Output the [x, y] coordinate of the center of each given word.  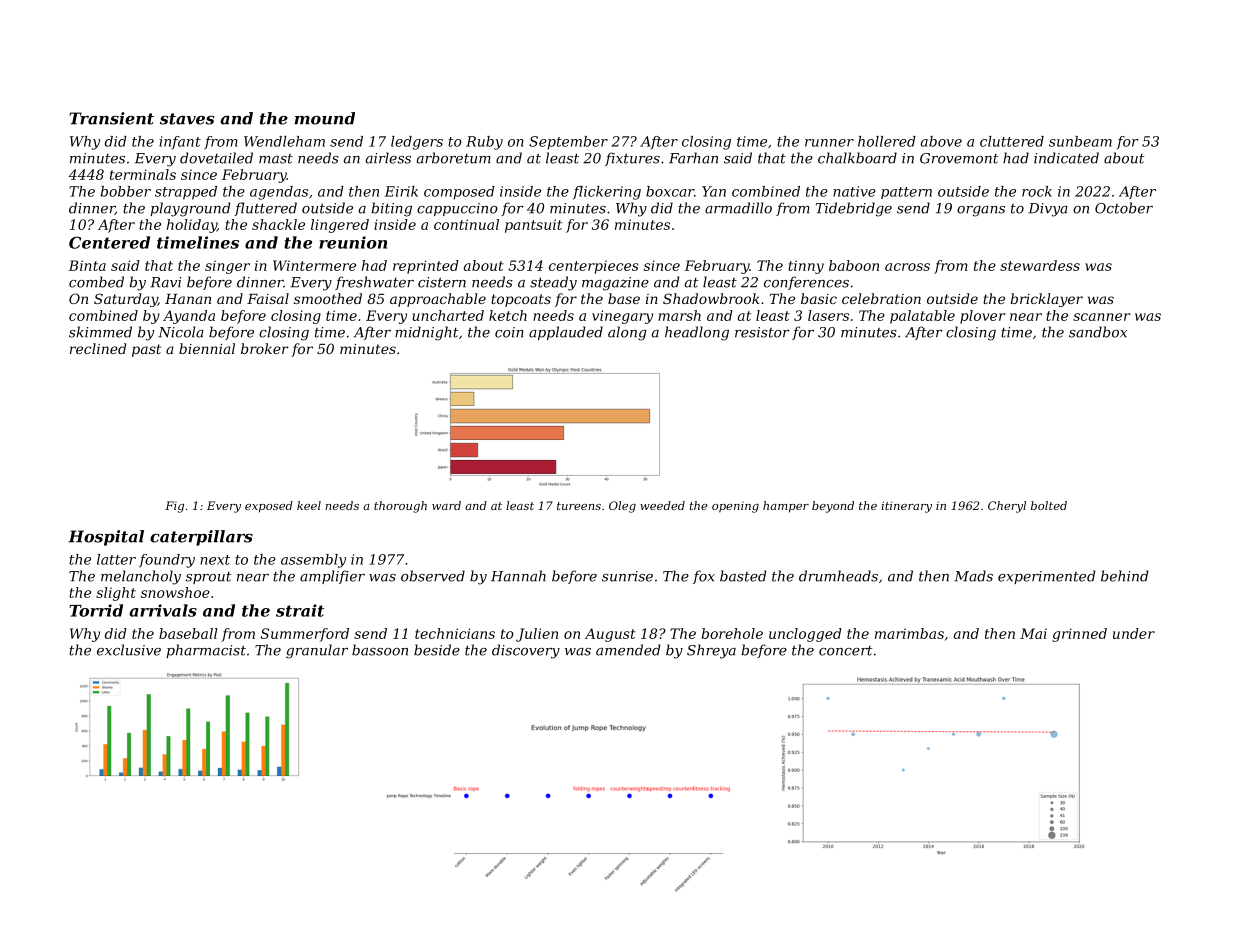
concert [845, 651]
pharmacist [206, 651]
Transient [111, 118]
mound [325, 118]
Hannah [518, 576]
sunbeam [1080, 141]
